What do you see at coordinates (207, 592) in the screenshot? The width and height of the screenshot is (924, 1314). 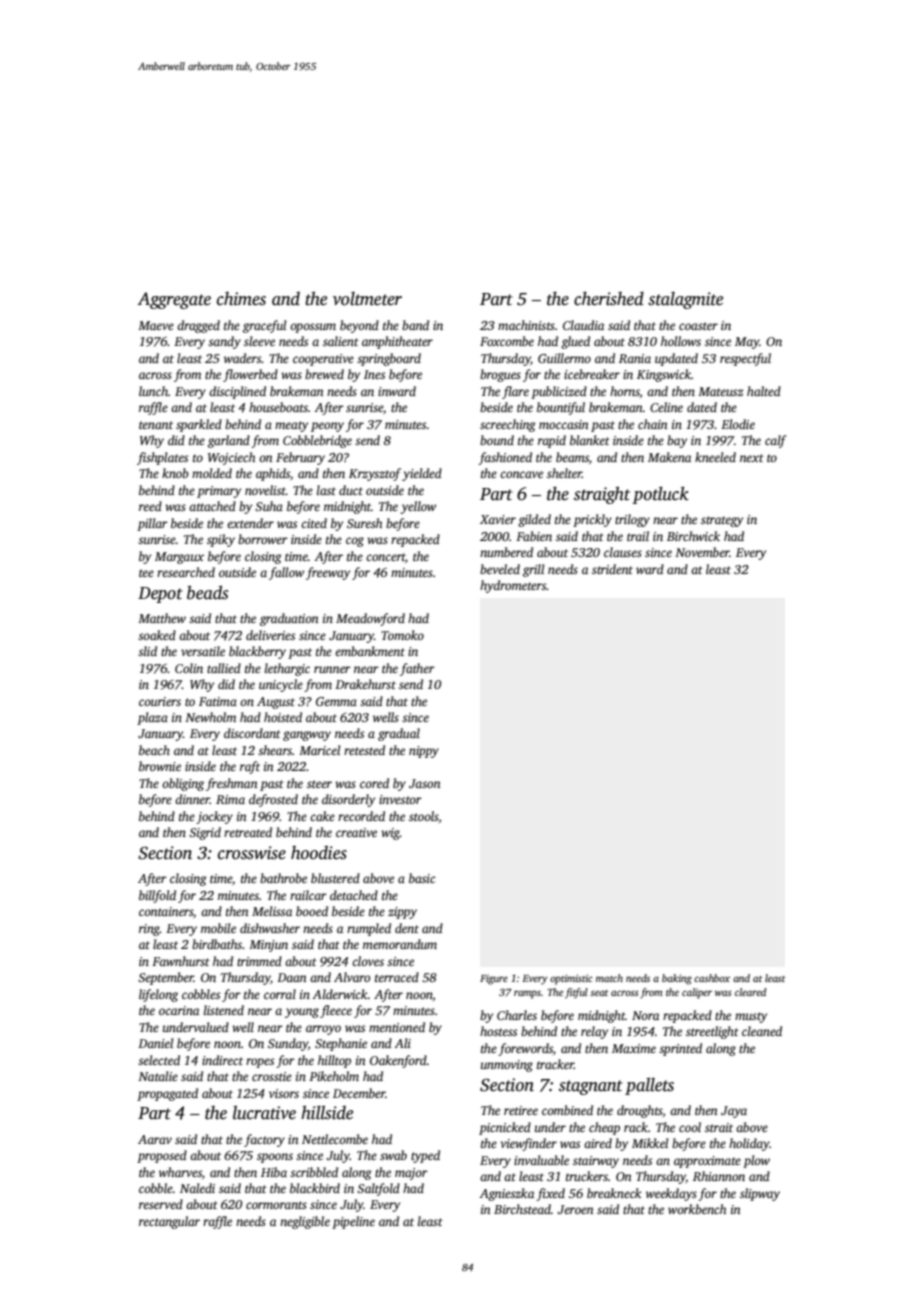 I see `beads` at bounding box center [207, 592].
